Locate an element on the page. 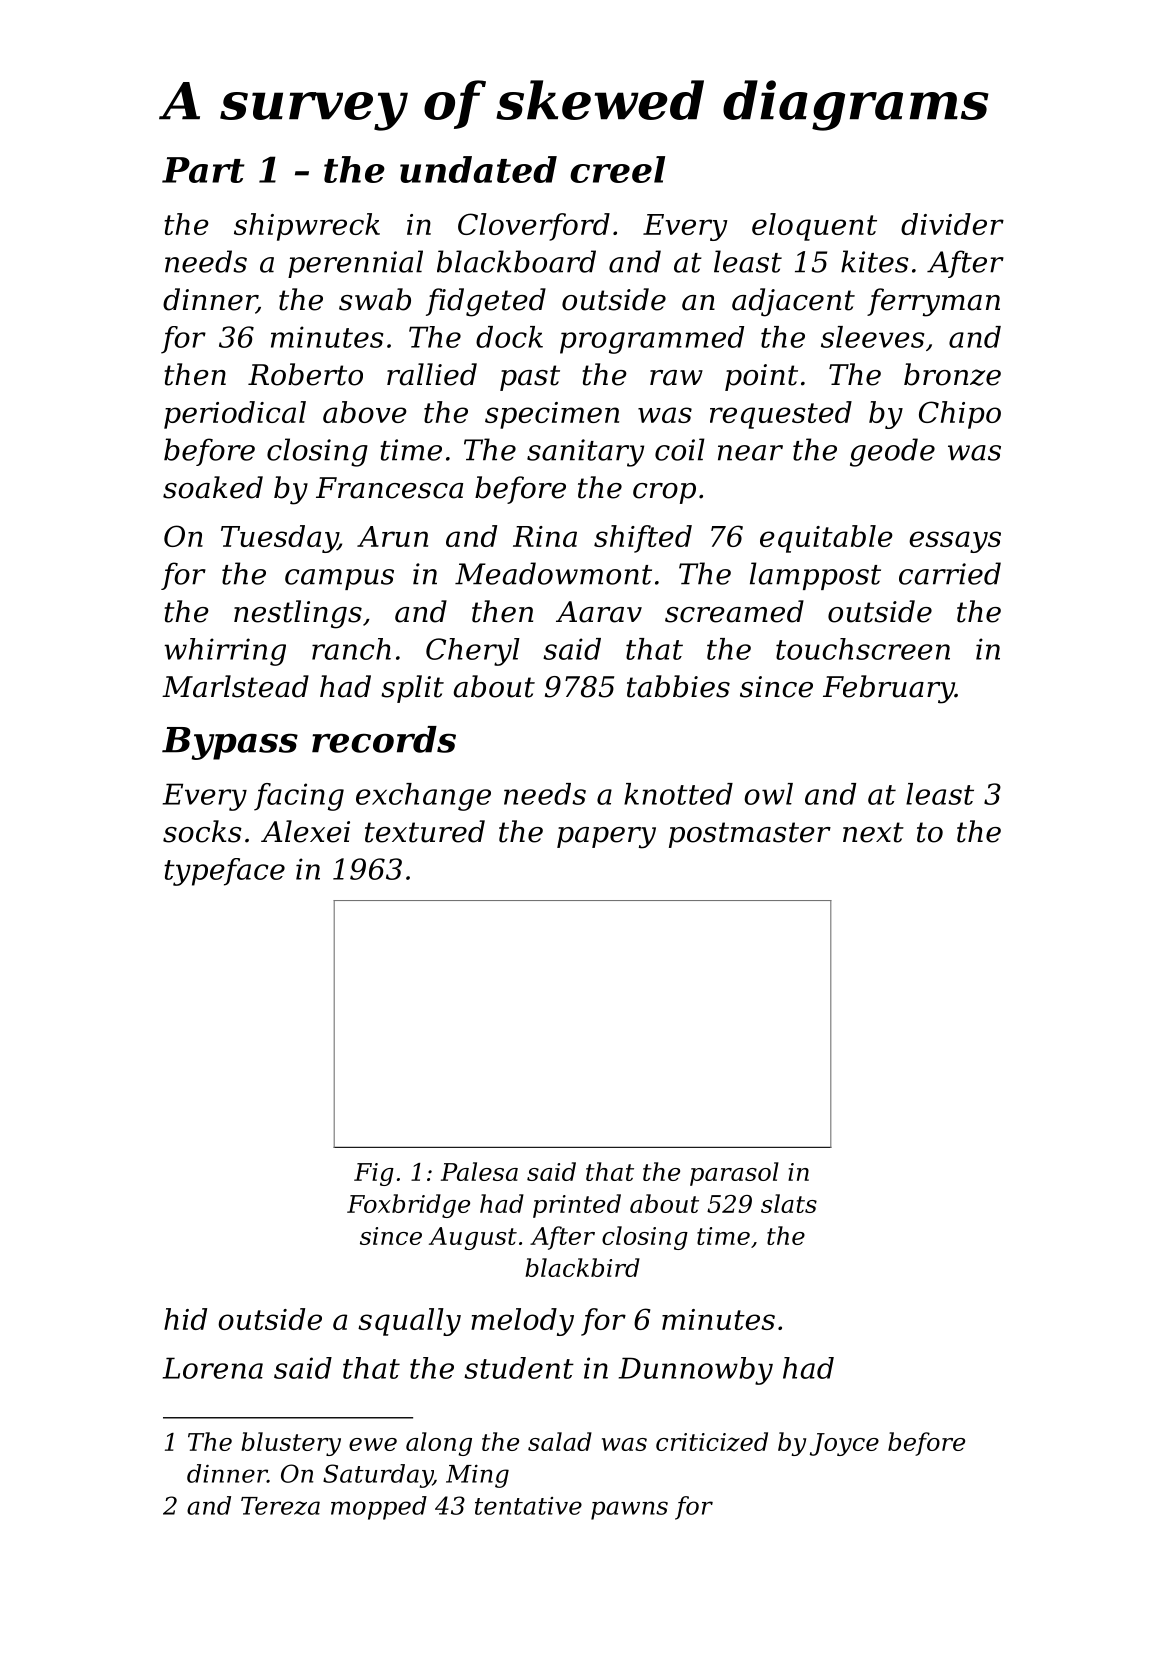  shipwreck is located at coordinates (307, 227).
